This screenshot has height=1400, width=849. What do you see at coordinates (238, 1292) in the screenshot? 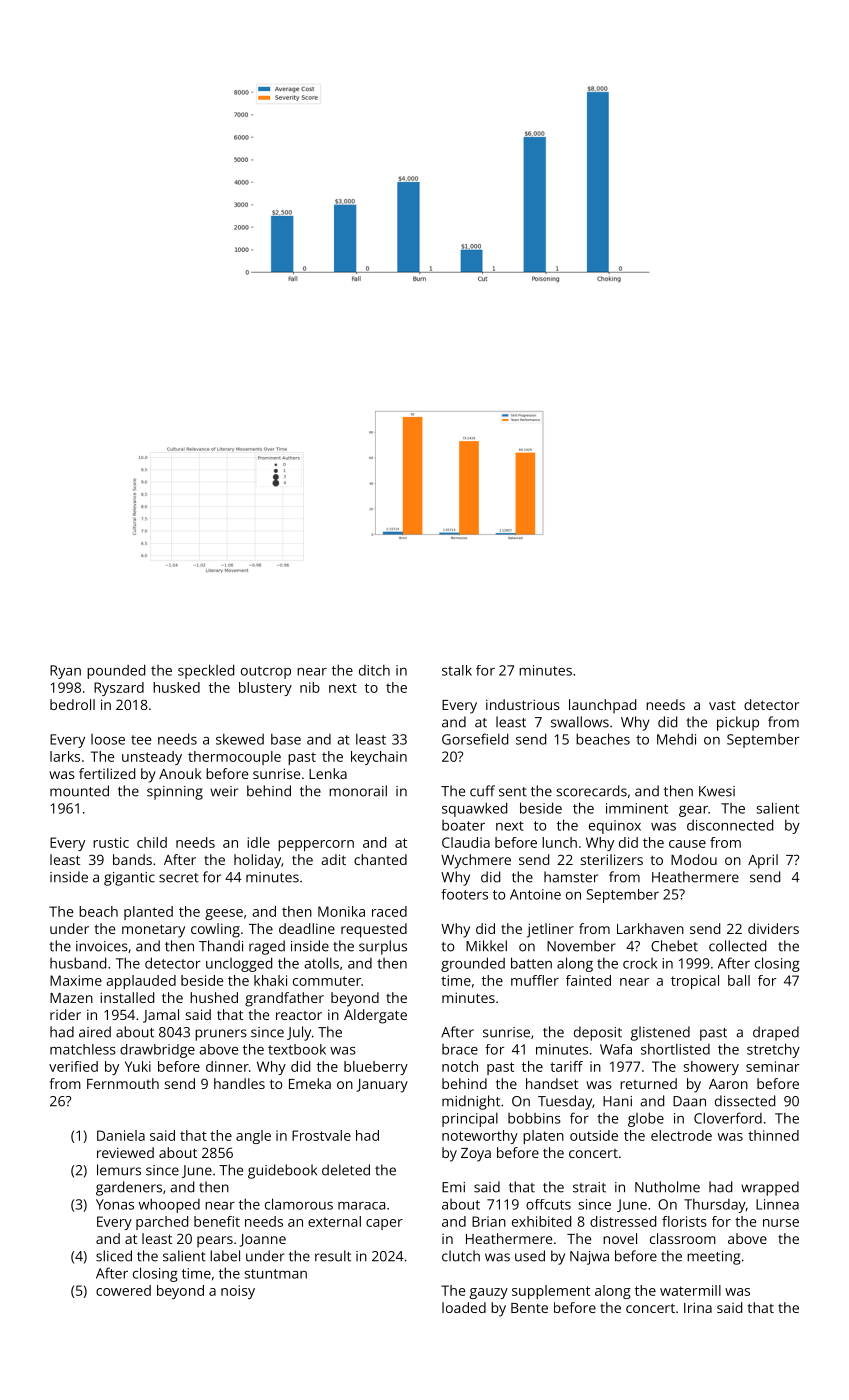
I see `noisy` at bounding box center [238, 1292].
